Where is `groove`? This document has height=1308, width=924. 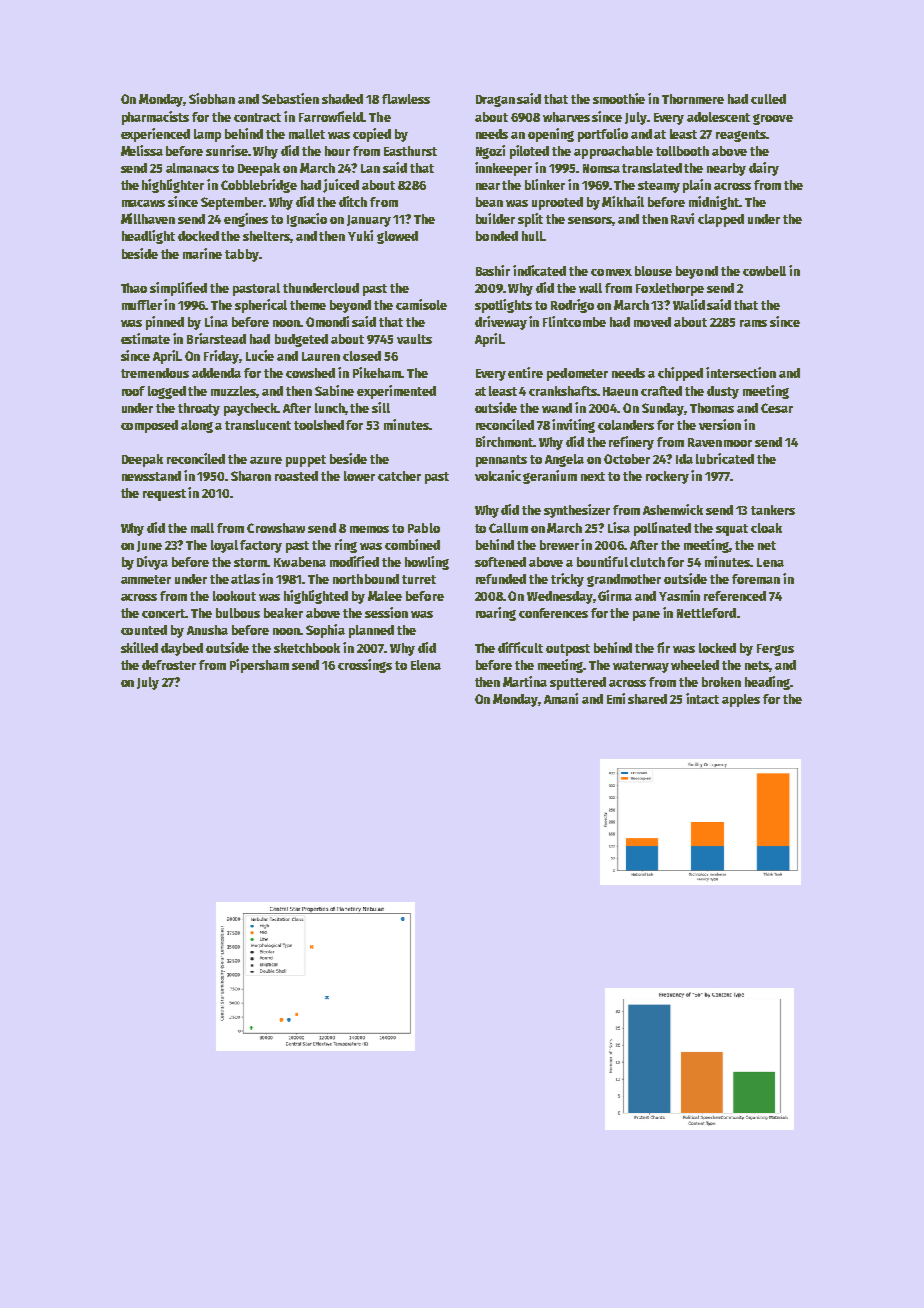
groove is located at coordinates (773, 119).
